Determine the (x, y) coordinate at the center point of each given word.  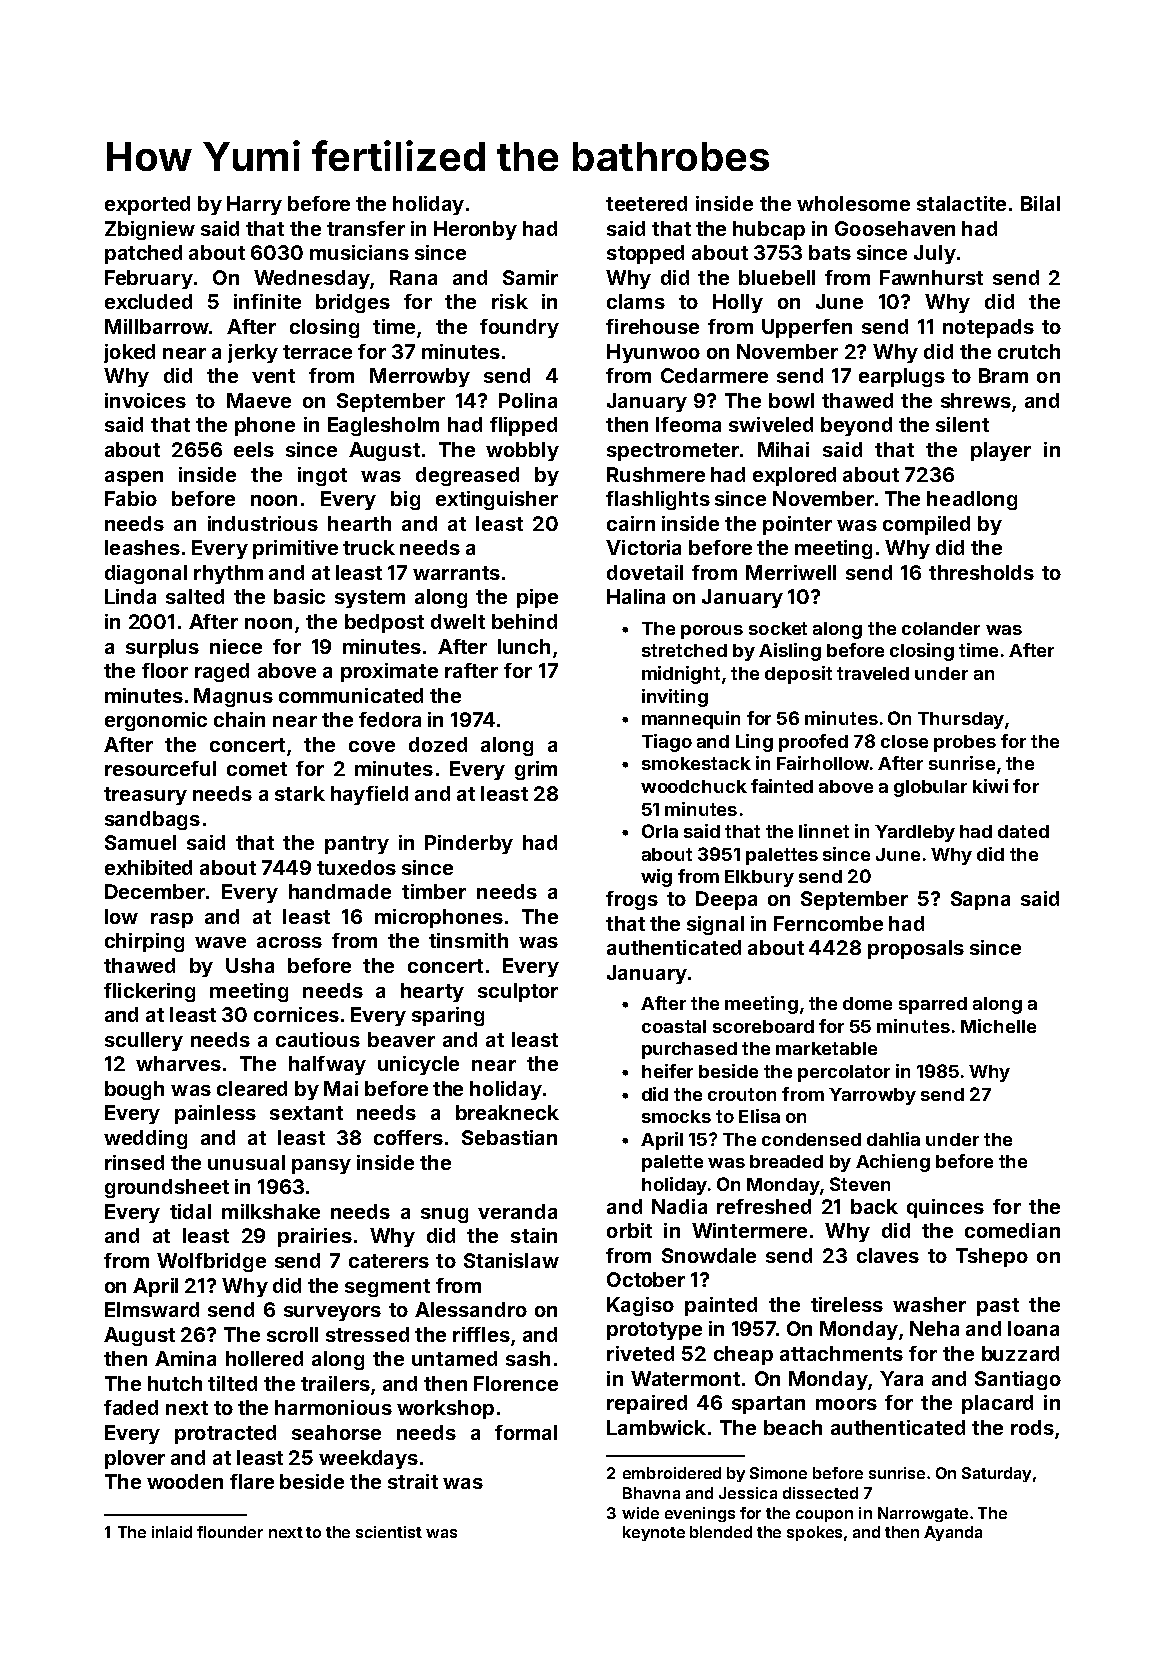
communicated (351, 695)
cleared (252, 1088)
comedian (1012, 1230)
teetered (646, 203)
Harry (254, 205)
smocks (676, 1116)
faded (131, 1407)
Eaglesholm (383, 426)
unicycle (418, 1065)
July (935, 254)
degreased (467, 476)
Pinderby (469, 844)
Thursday (961, 720)
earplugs (902, 377)
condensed (811, 1139)
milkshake (271, 1211)
